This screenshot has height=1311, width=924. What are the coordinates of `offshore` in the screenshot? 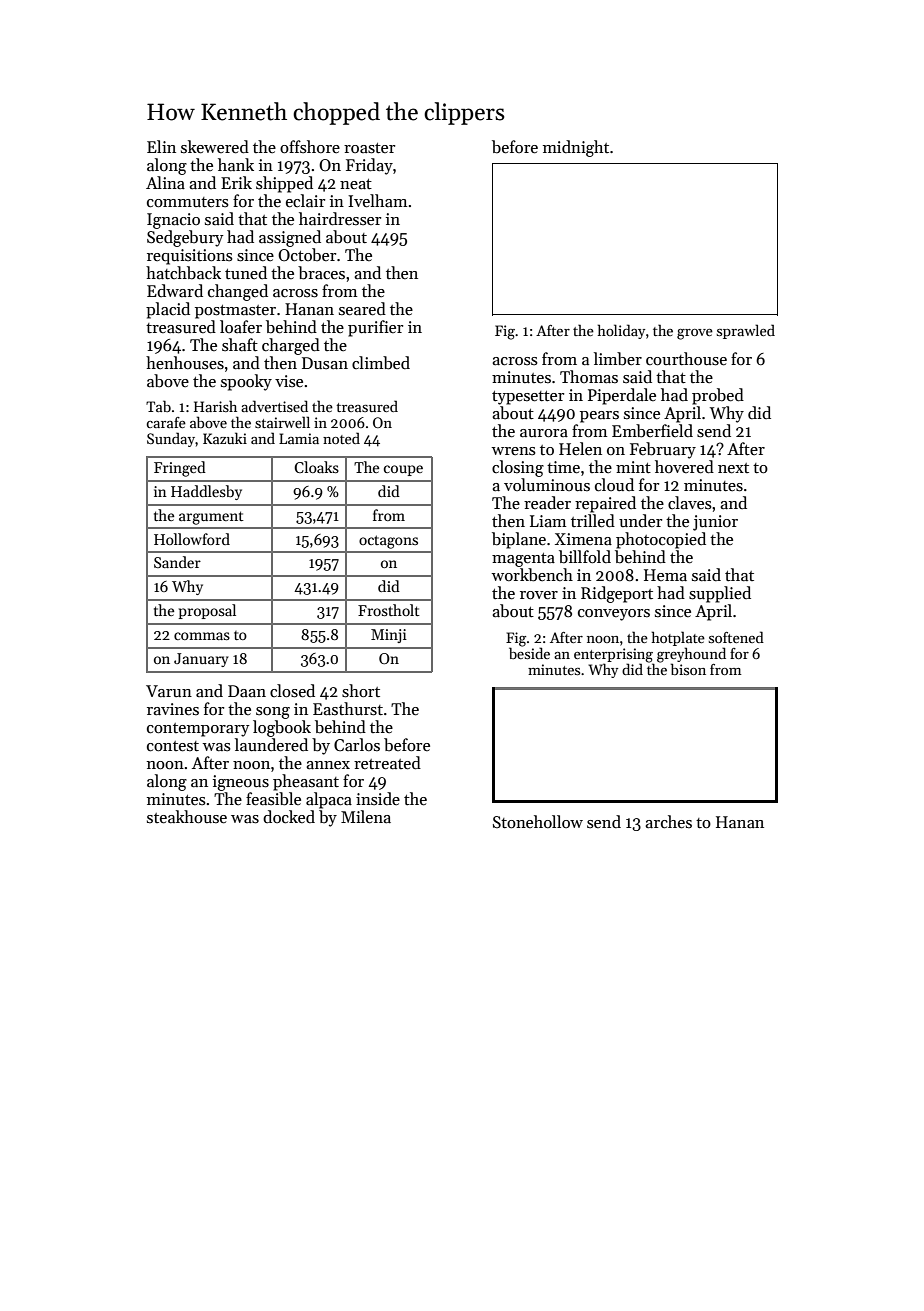 It's located at (310, 147).
